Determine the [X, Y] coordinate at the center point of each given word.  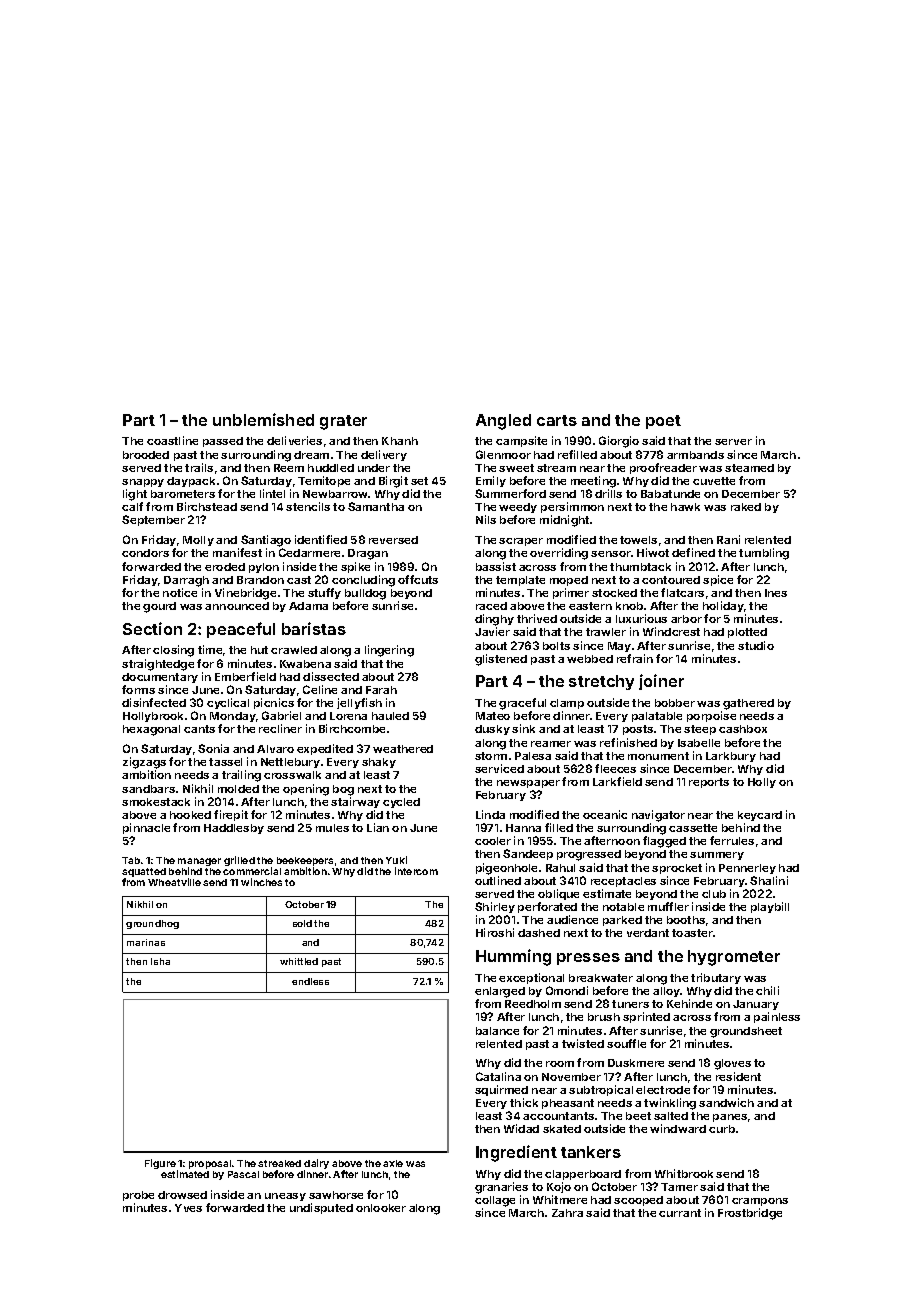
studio [756, 645]
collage [495, 1201]
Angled [503, 422]
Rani [728, 539]
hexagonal [151, 730]
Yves [188, 1208]
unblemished [263, 419]
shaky [379, 763]
